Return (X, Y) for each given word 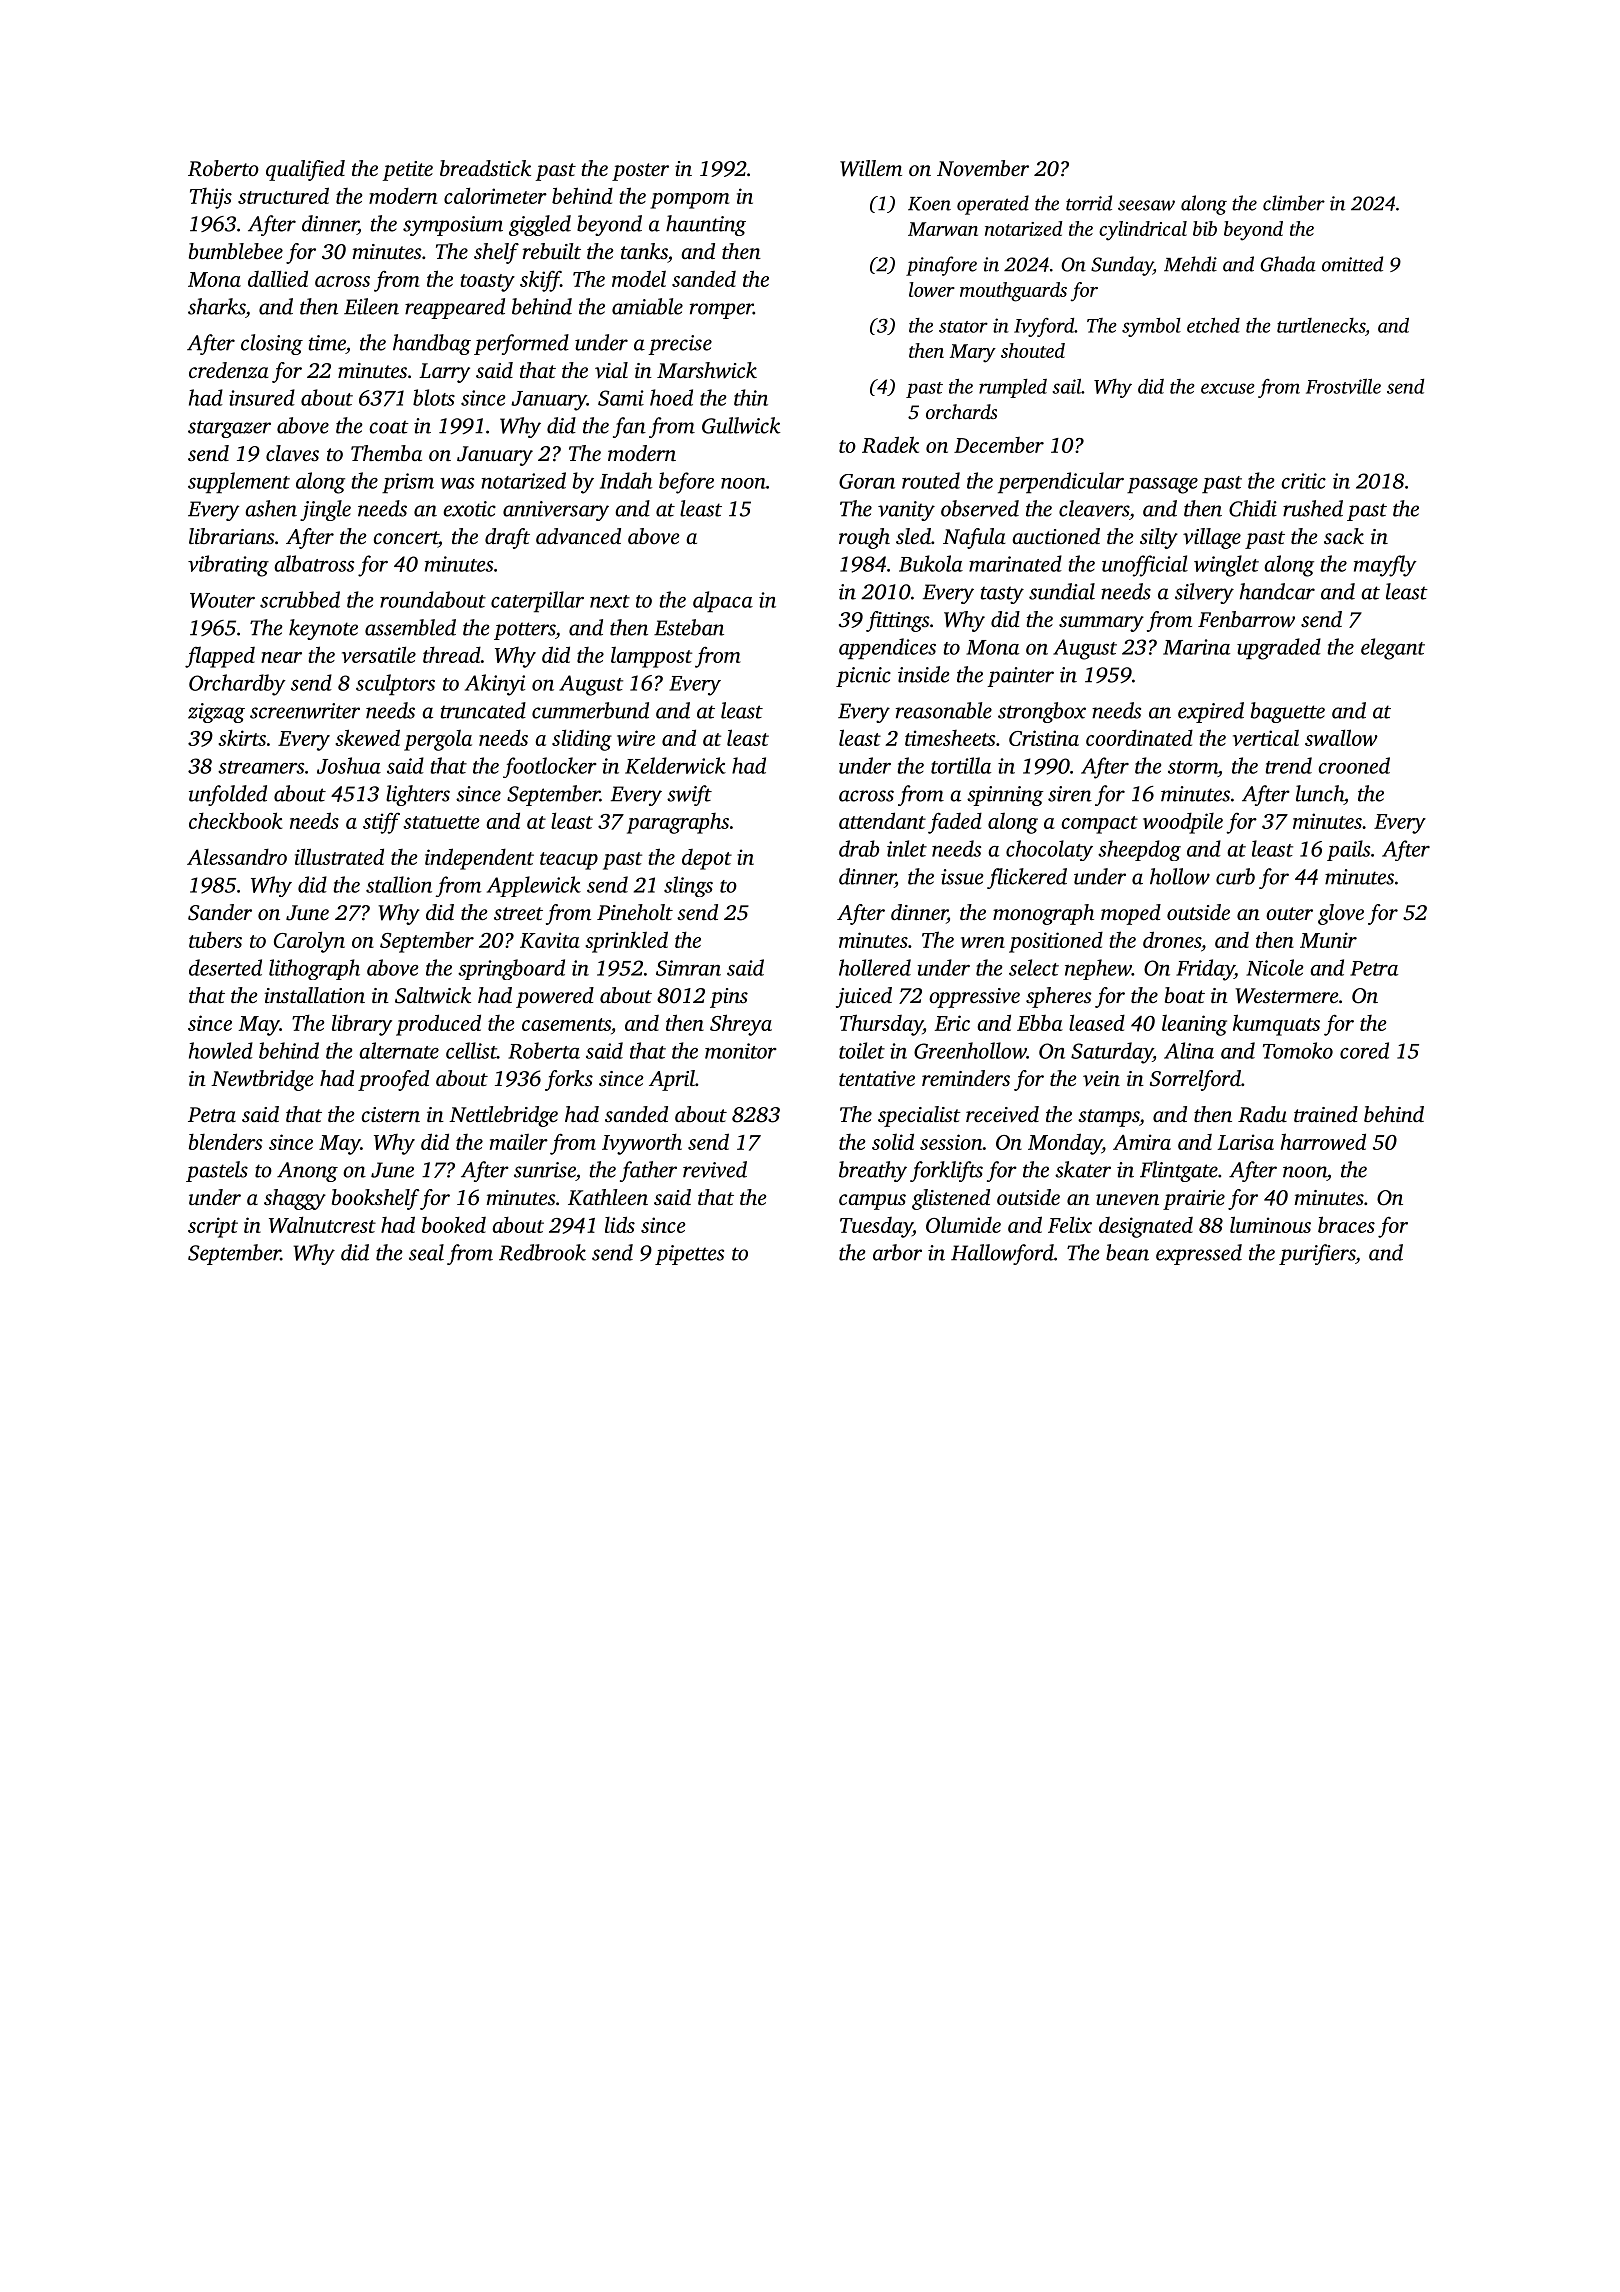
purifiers (1317, 1254)
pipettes (689, 1255)
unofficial (1145, 566)
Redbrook (542, 1252)
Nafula (974, 538)
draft (507, 538)
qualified (305, 170)
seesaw (1146, 205)
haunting (706, 225)
